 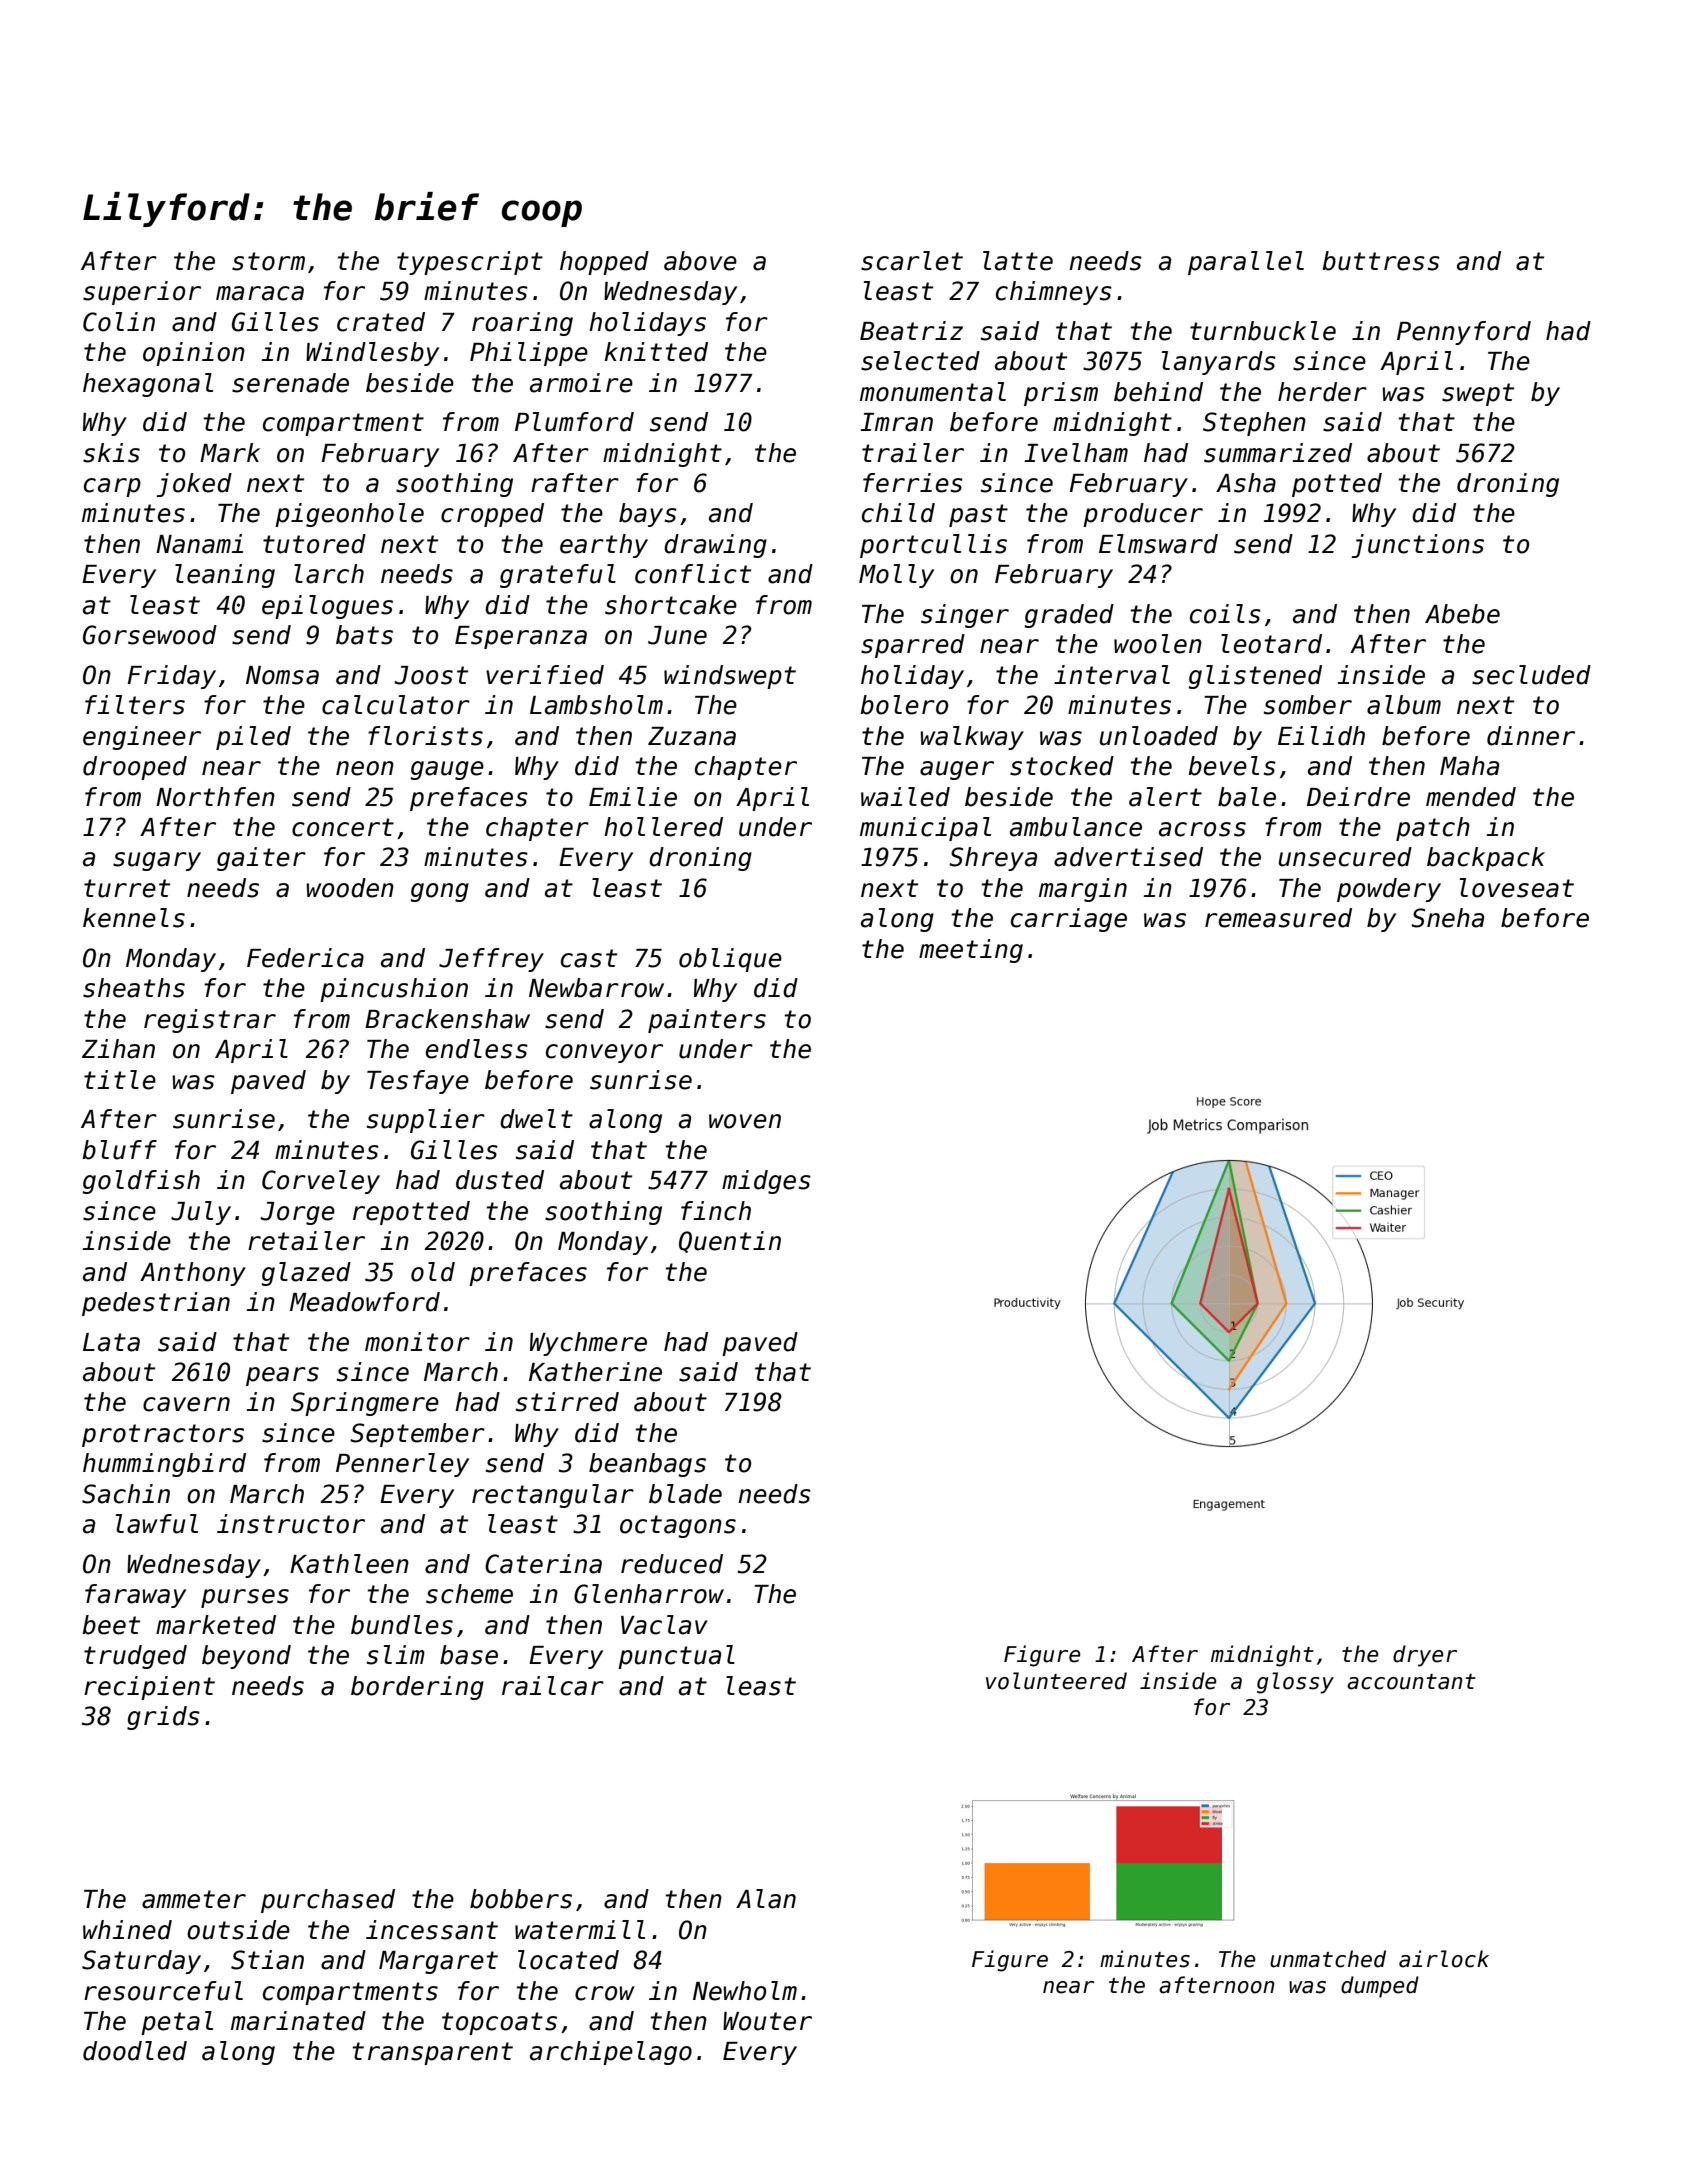 I want to click on remeasured, so click(x=1278, y=918).
